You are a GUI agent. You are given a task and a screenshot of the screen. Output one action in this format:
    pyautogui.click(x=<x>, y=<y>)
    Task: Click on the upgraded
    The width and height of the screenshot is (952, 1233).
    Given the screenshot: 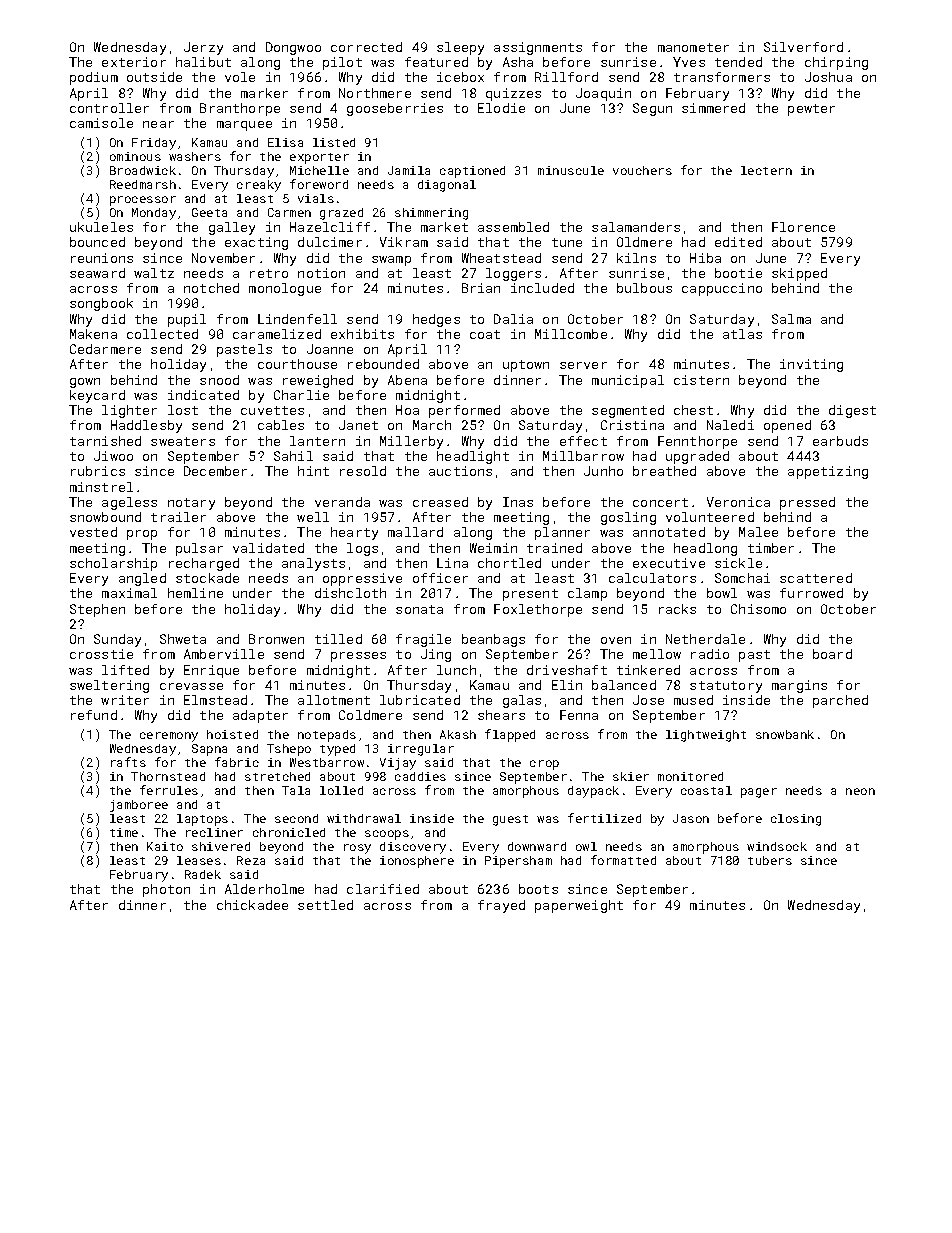 What is the action you would take?
    pyautogui.click(x=697, y=457)
